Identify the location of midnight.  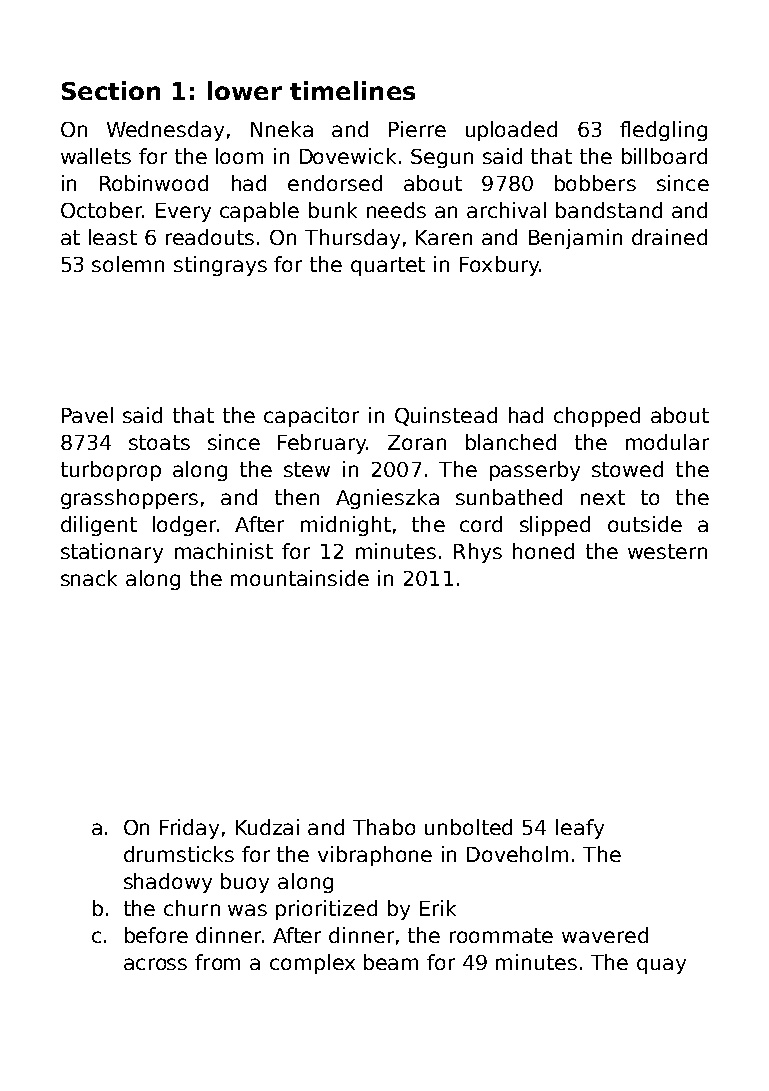
(346, 526).
